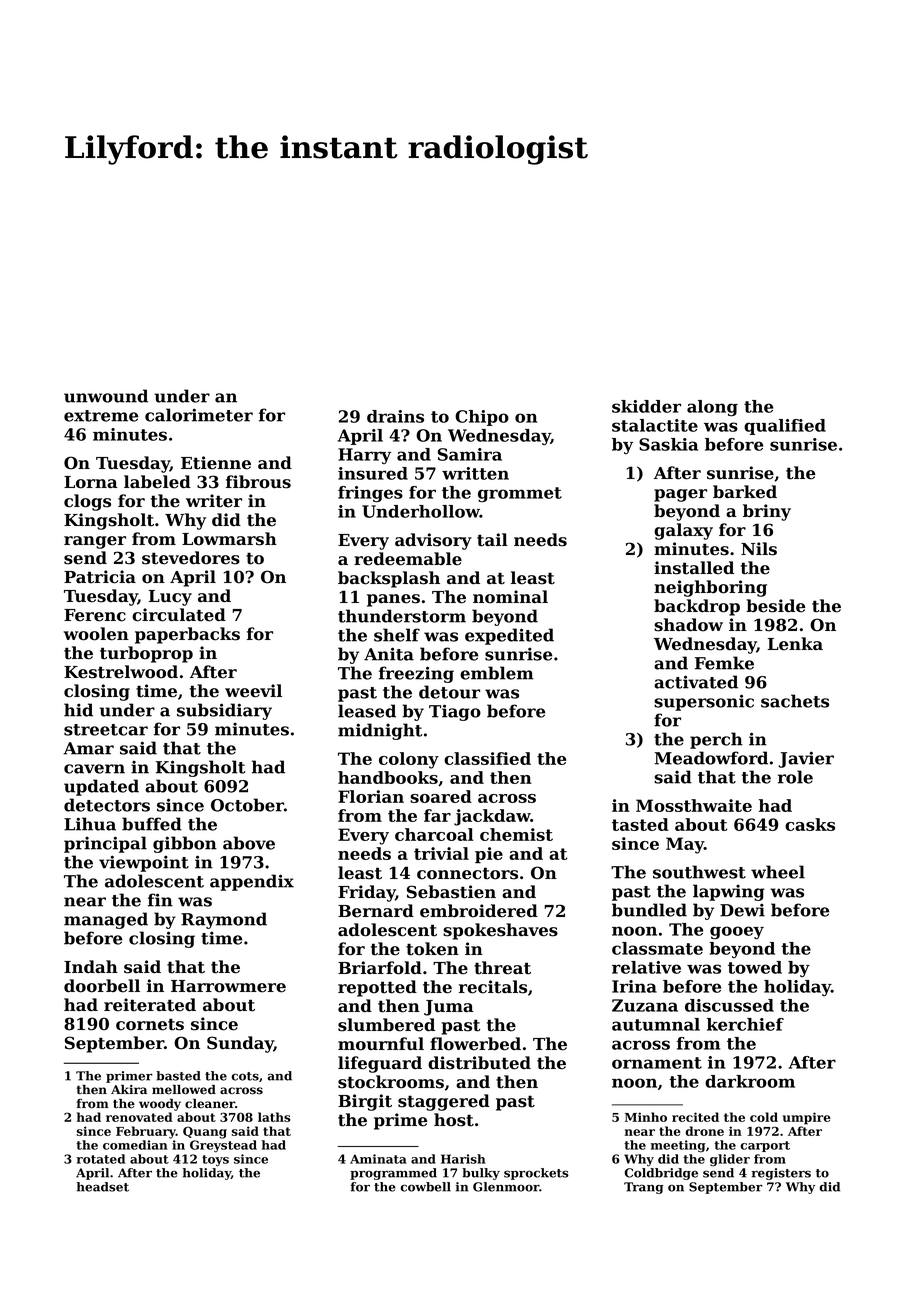 The width and height of the image is (908, 1316). What do you see at coordinates (778, 872) in the image?
I see `wheel` at bounding box center [778, 872].
